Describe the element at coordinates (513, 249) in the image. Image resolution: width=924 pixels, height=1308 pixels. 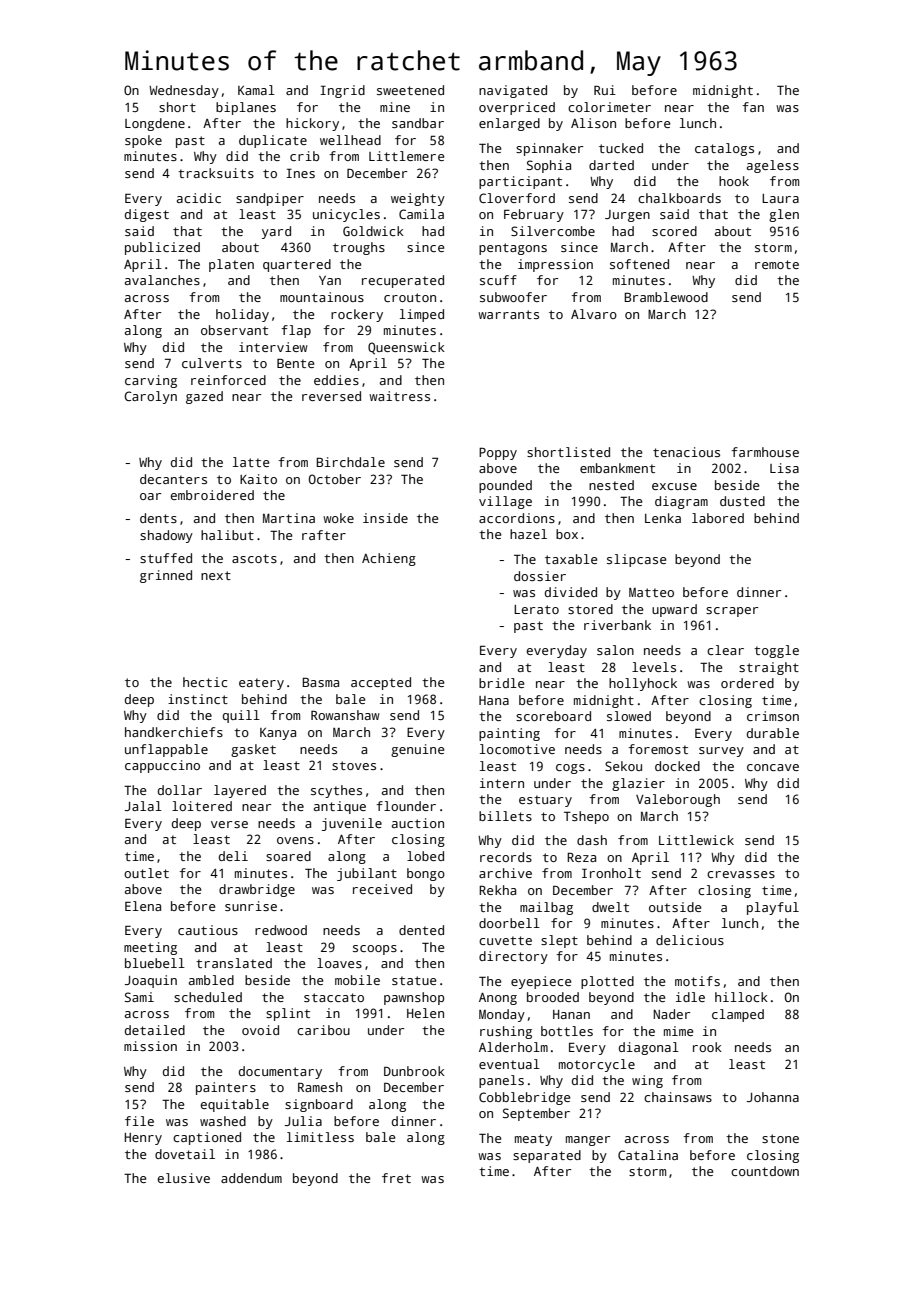
I see `pentagons` at that location.
